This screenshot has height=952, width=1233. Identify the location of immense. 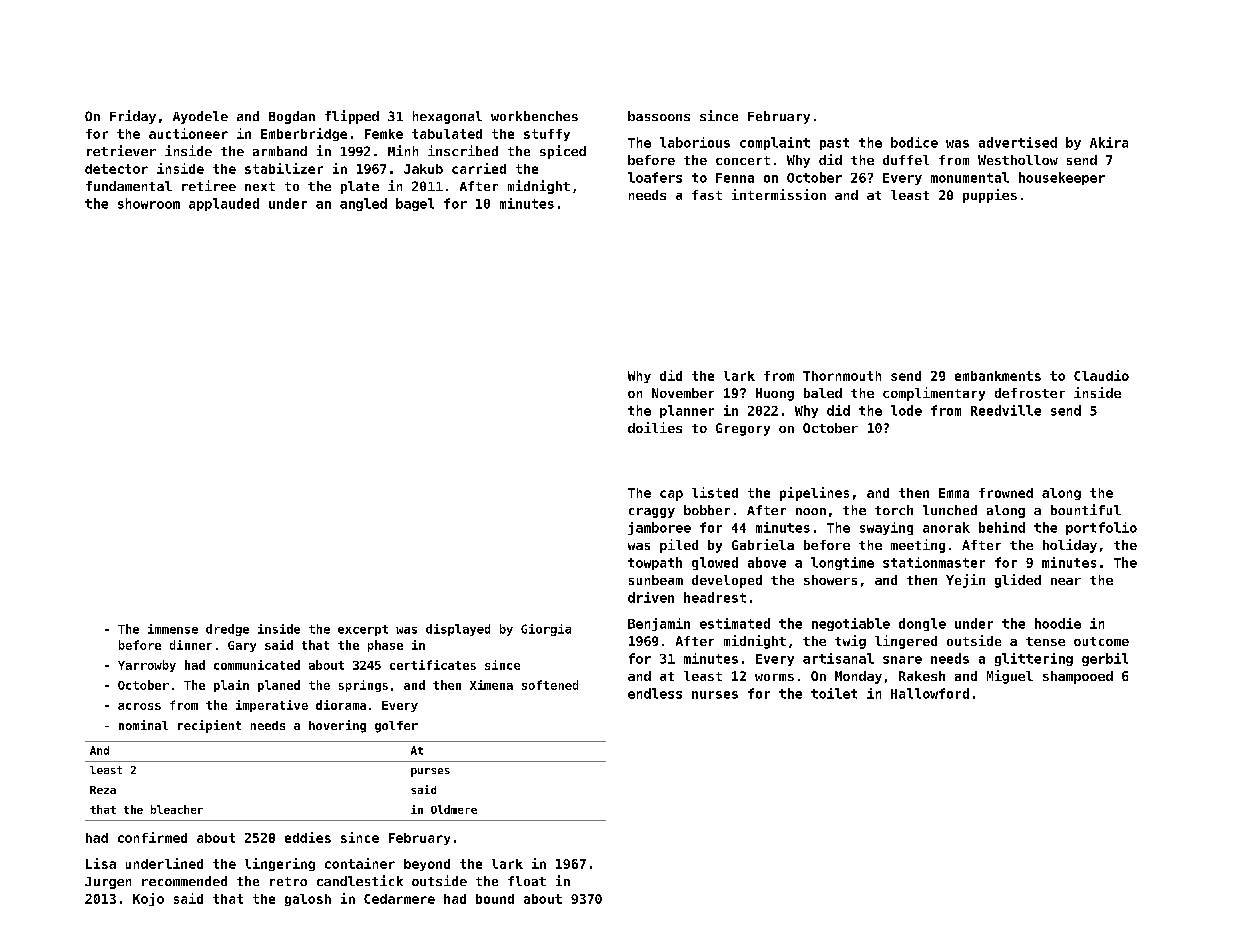
(173, 629).
